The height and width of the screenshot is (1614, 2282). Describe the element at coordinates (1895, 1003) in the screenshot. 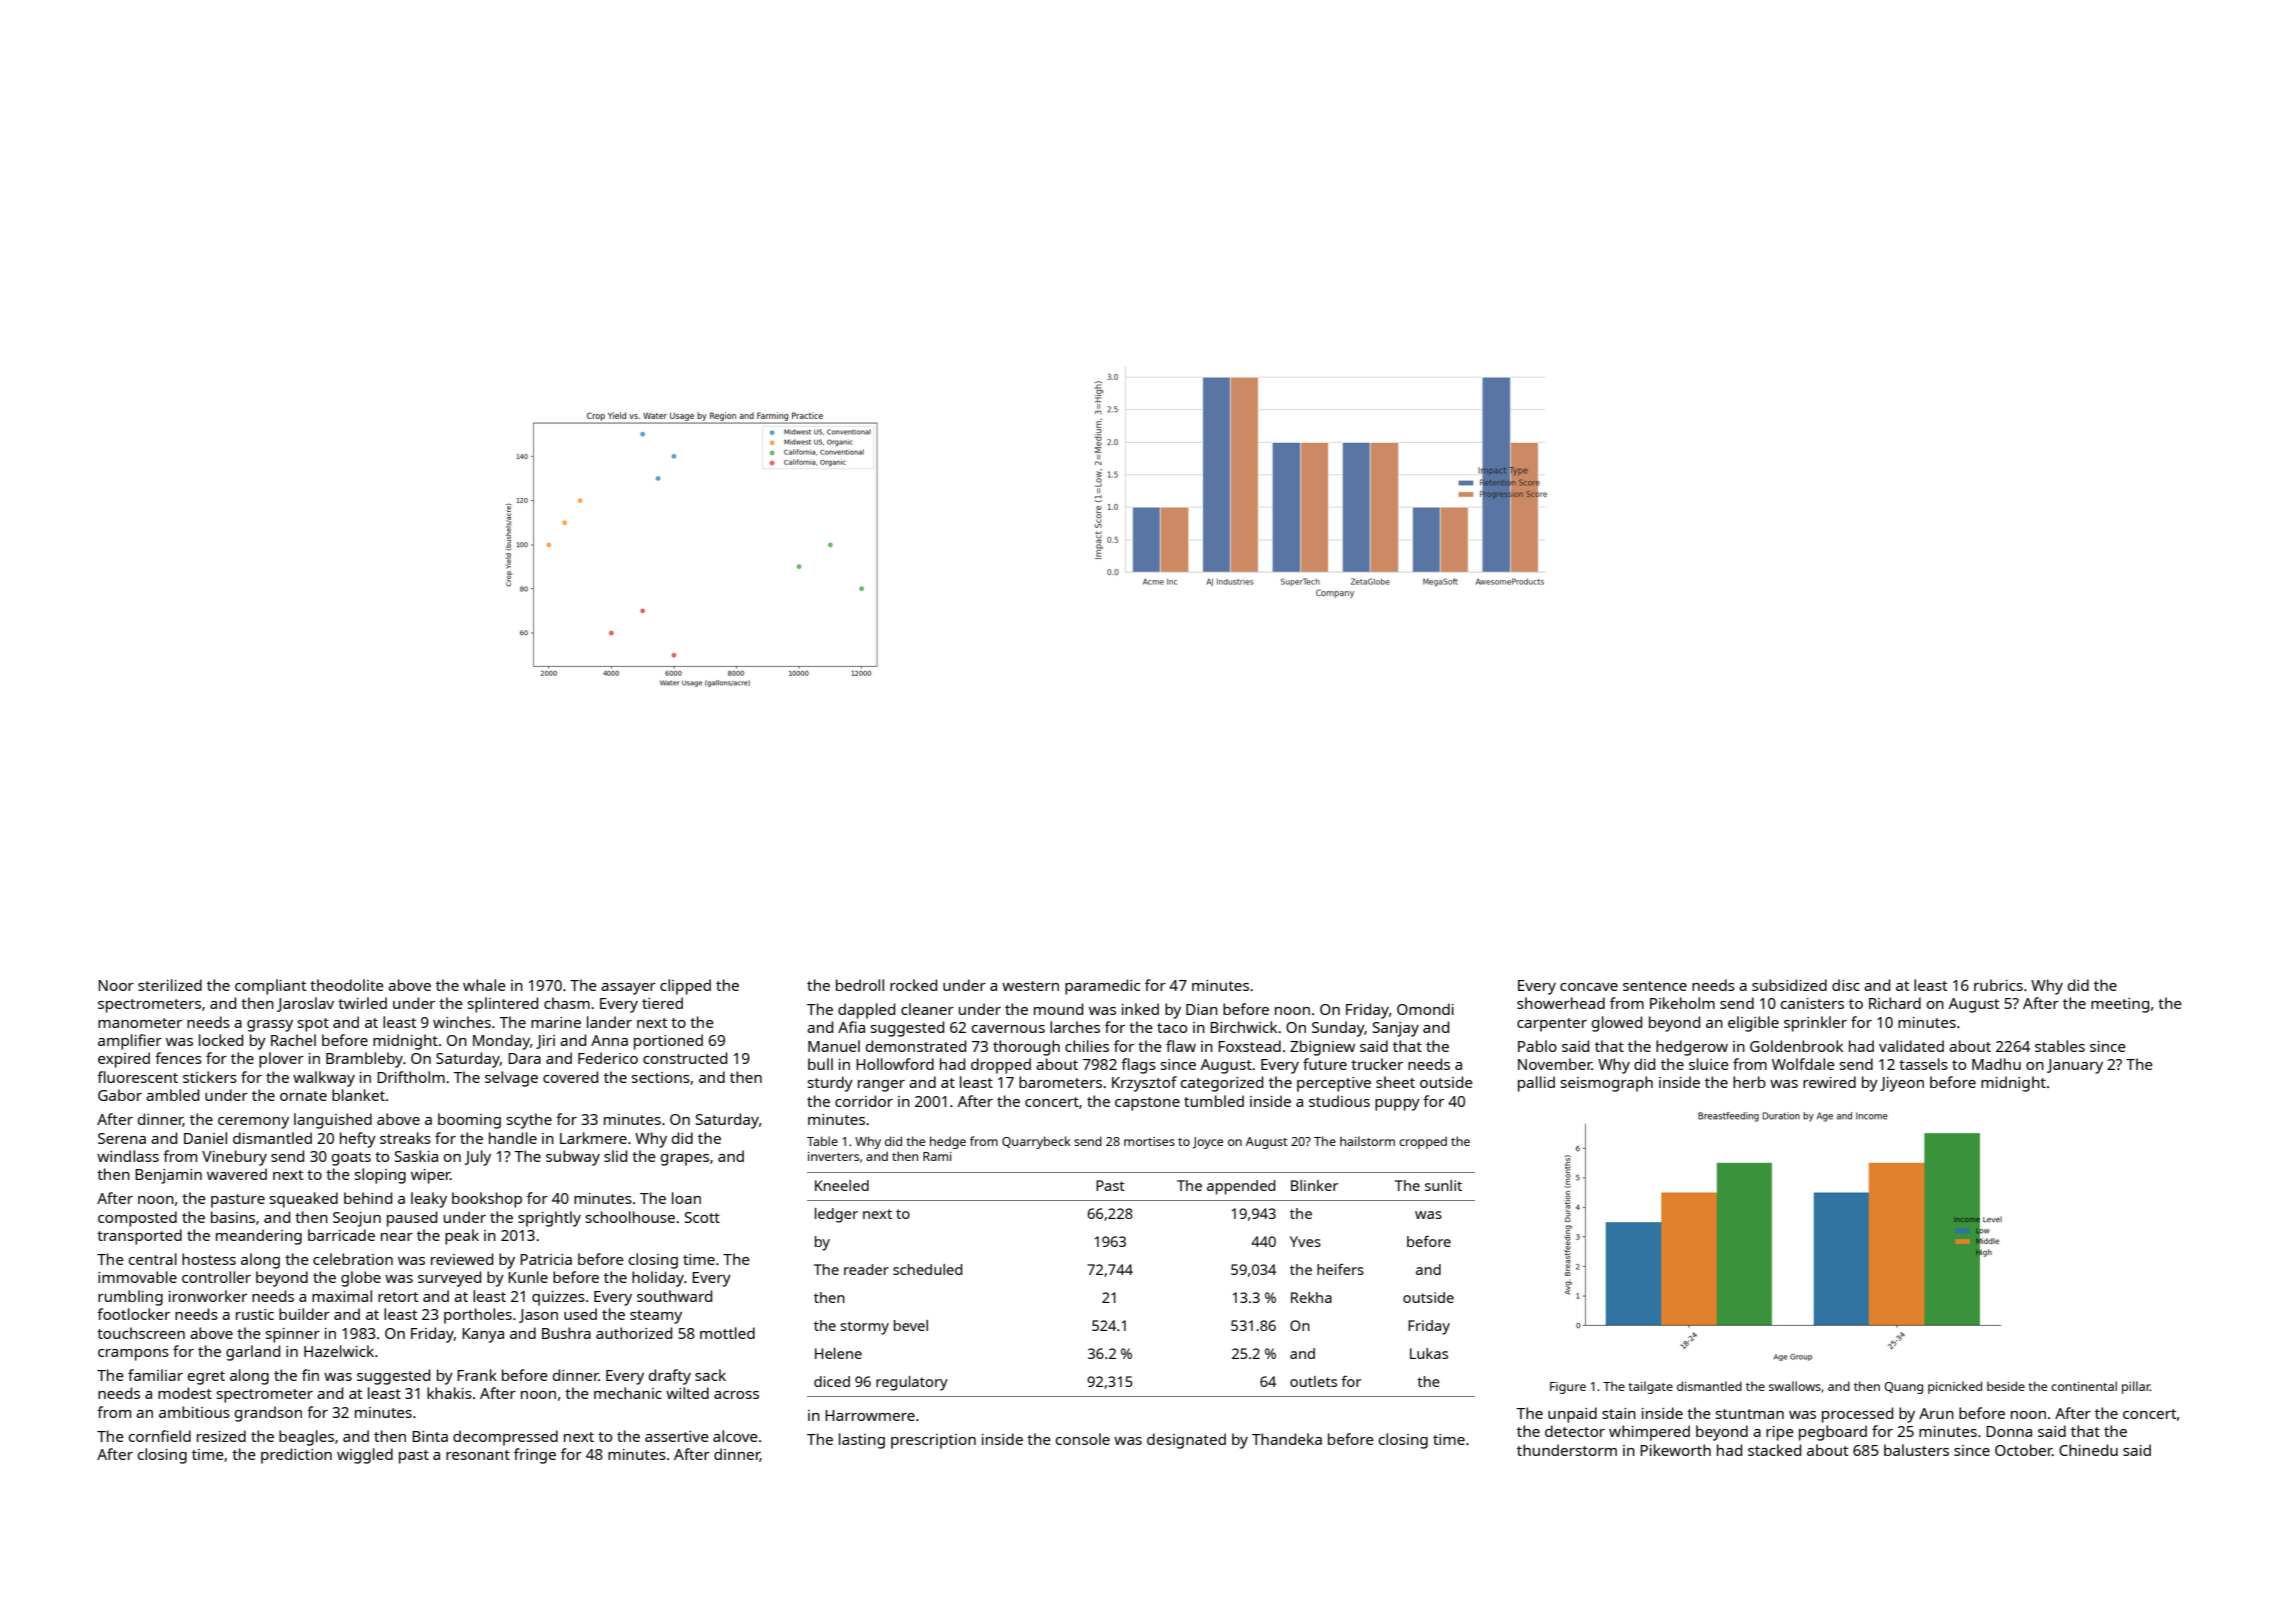

I see `Richard` at that location.
